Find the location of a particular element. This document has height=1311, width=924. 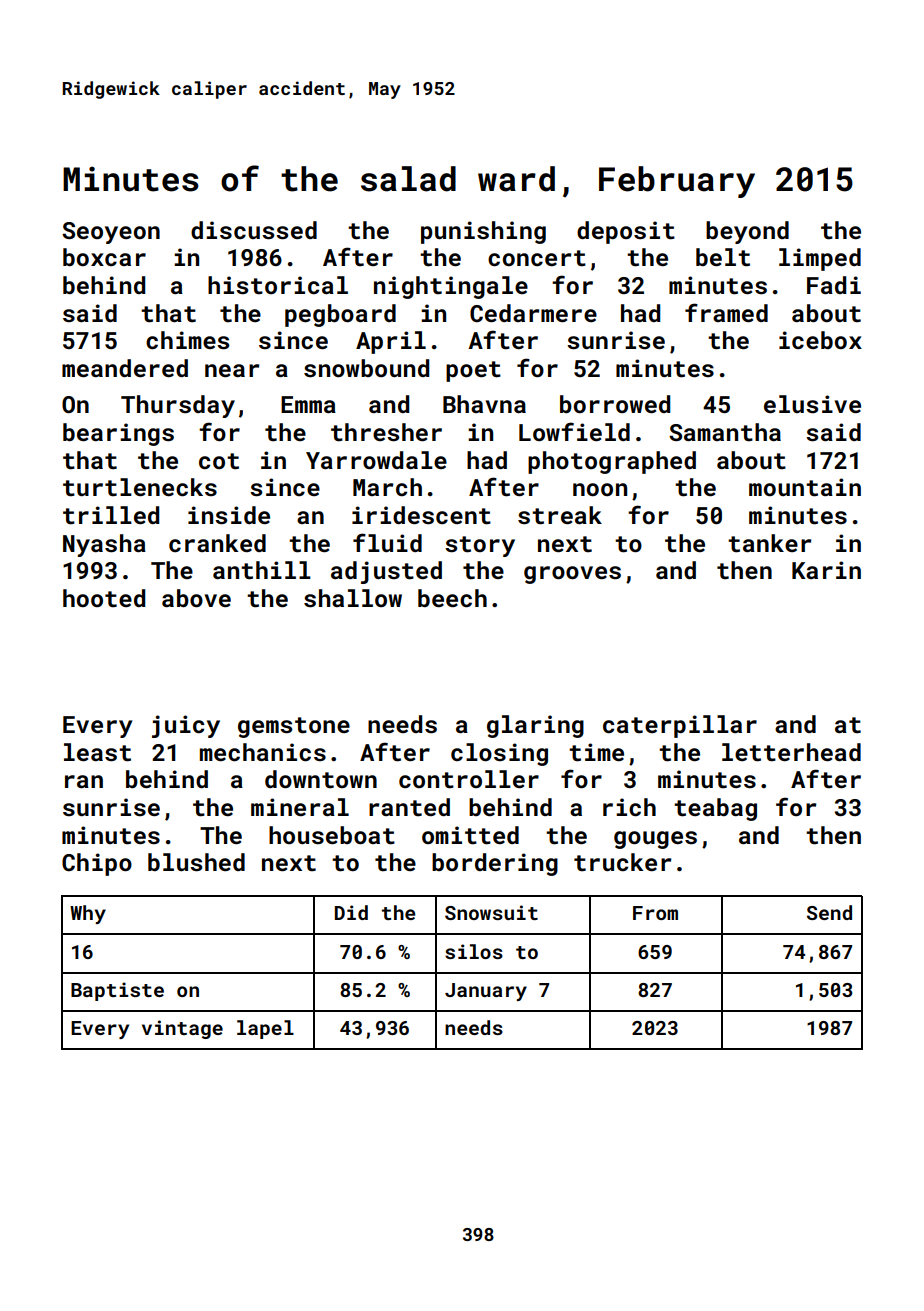

elusive is located at coordinates (812, 404).
